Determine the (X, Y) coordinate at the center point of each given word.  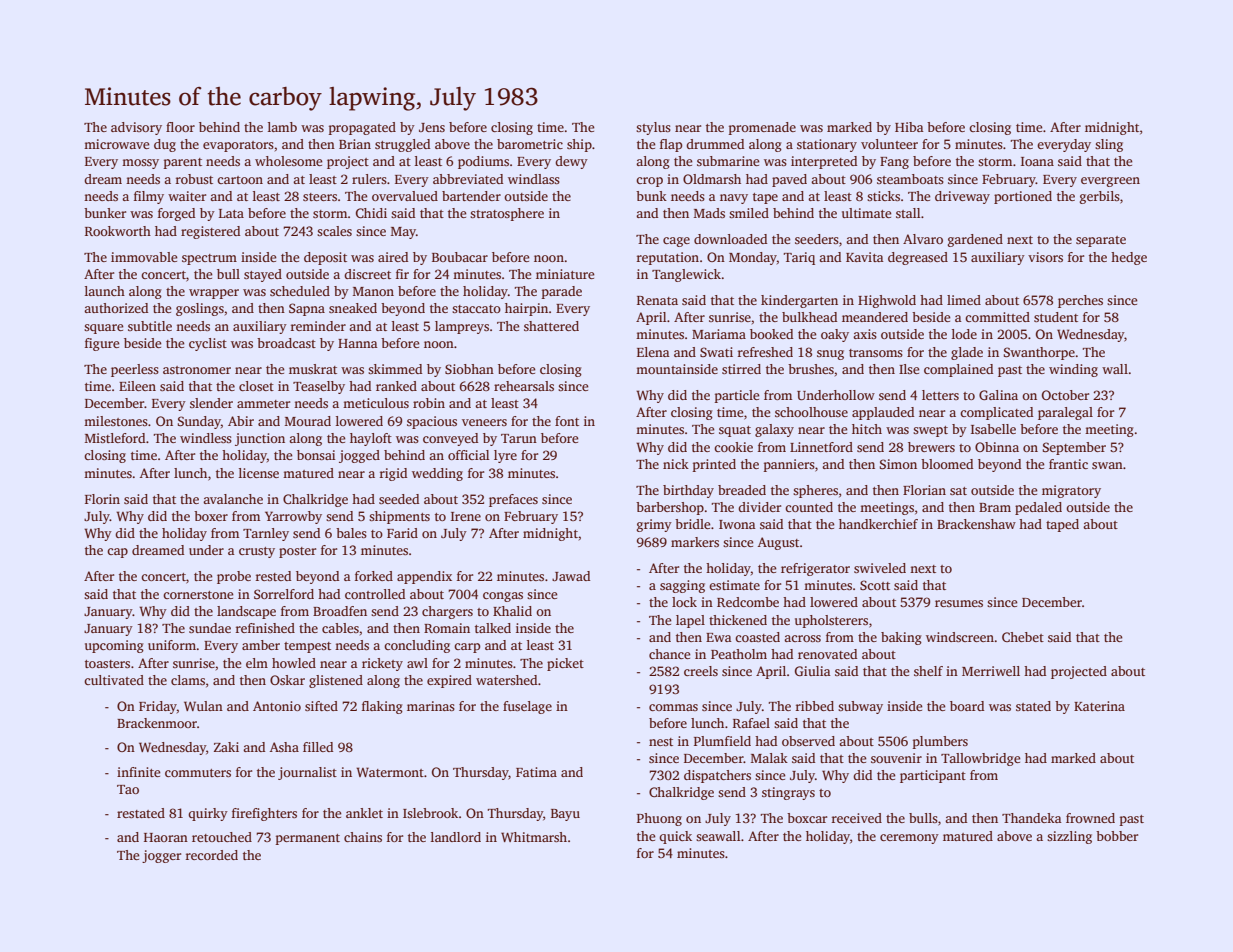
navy (734, 199)
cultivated (114, 680)
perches (1080, 301)
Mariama (719, 334)
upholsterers (831, 621)
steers (320, 197)
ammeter (263, 404)
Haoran (166, 837)
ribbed (815, 706)
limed (964, 300)
